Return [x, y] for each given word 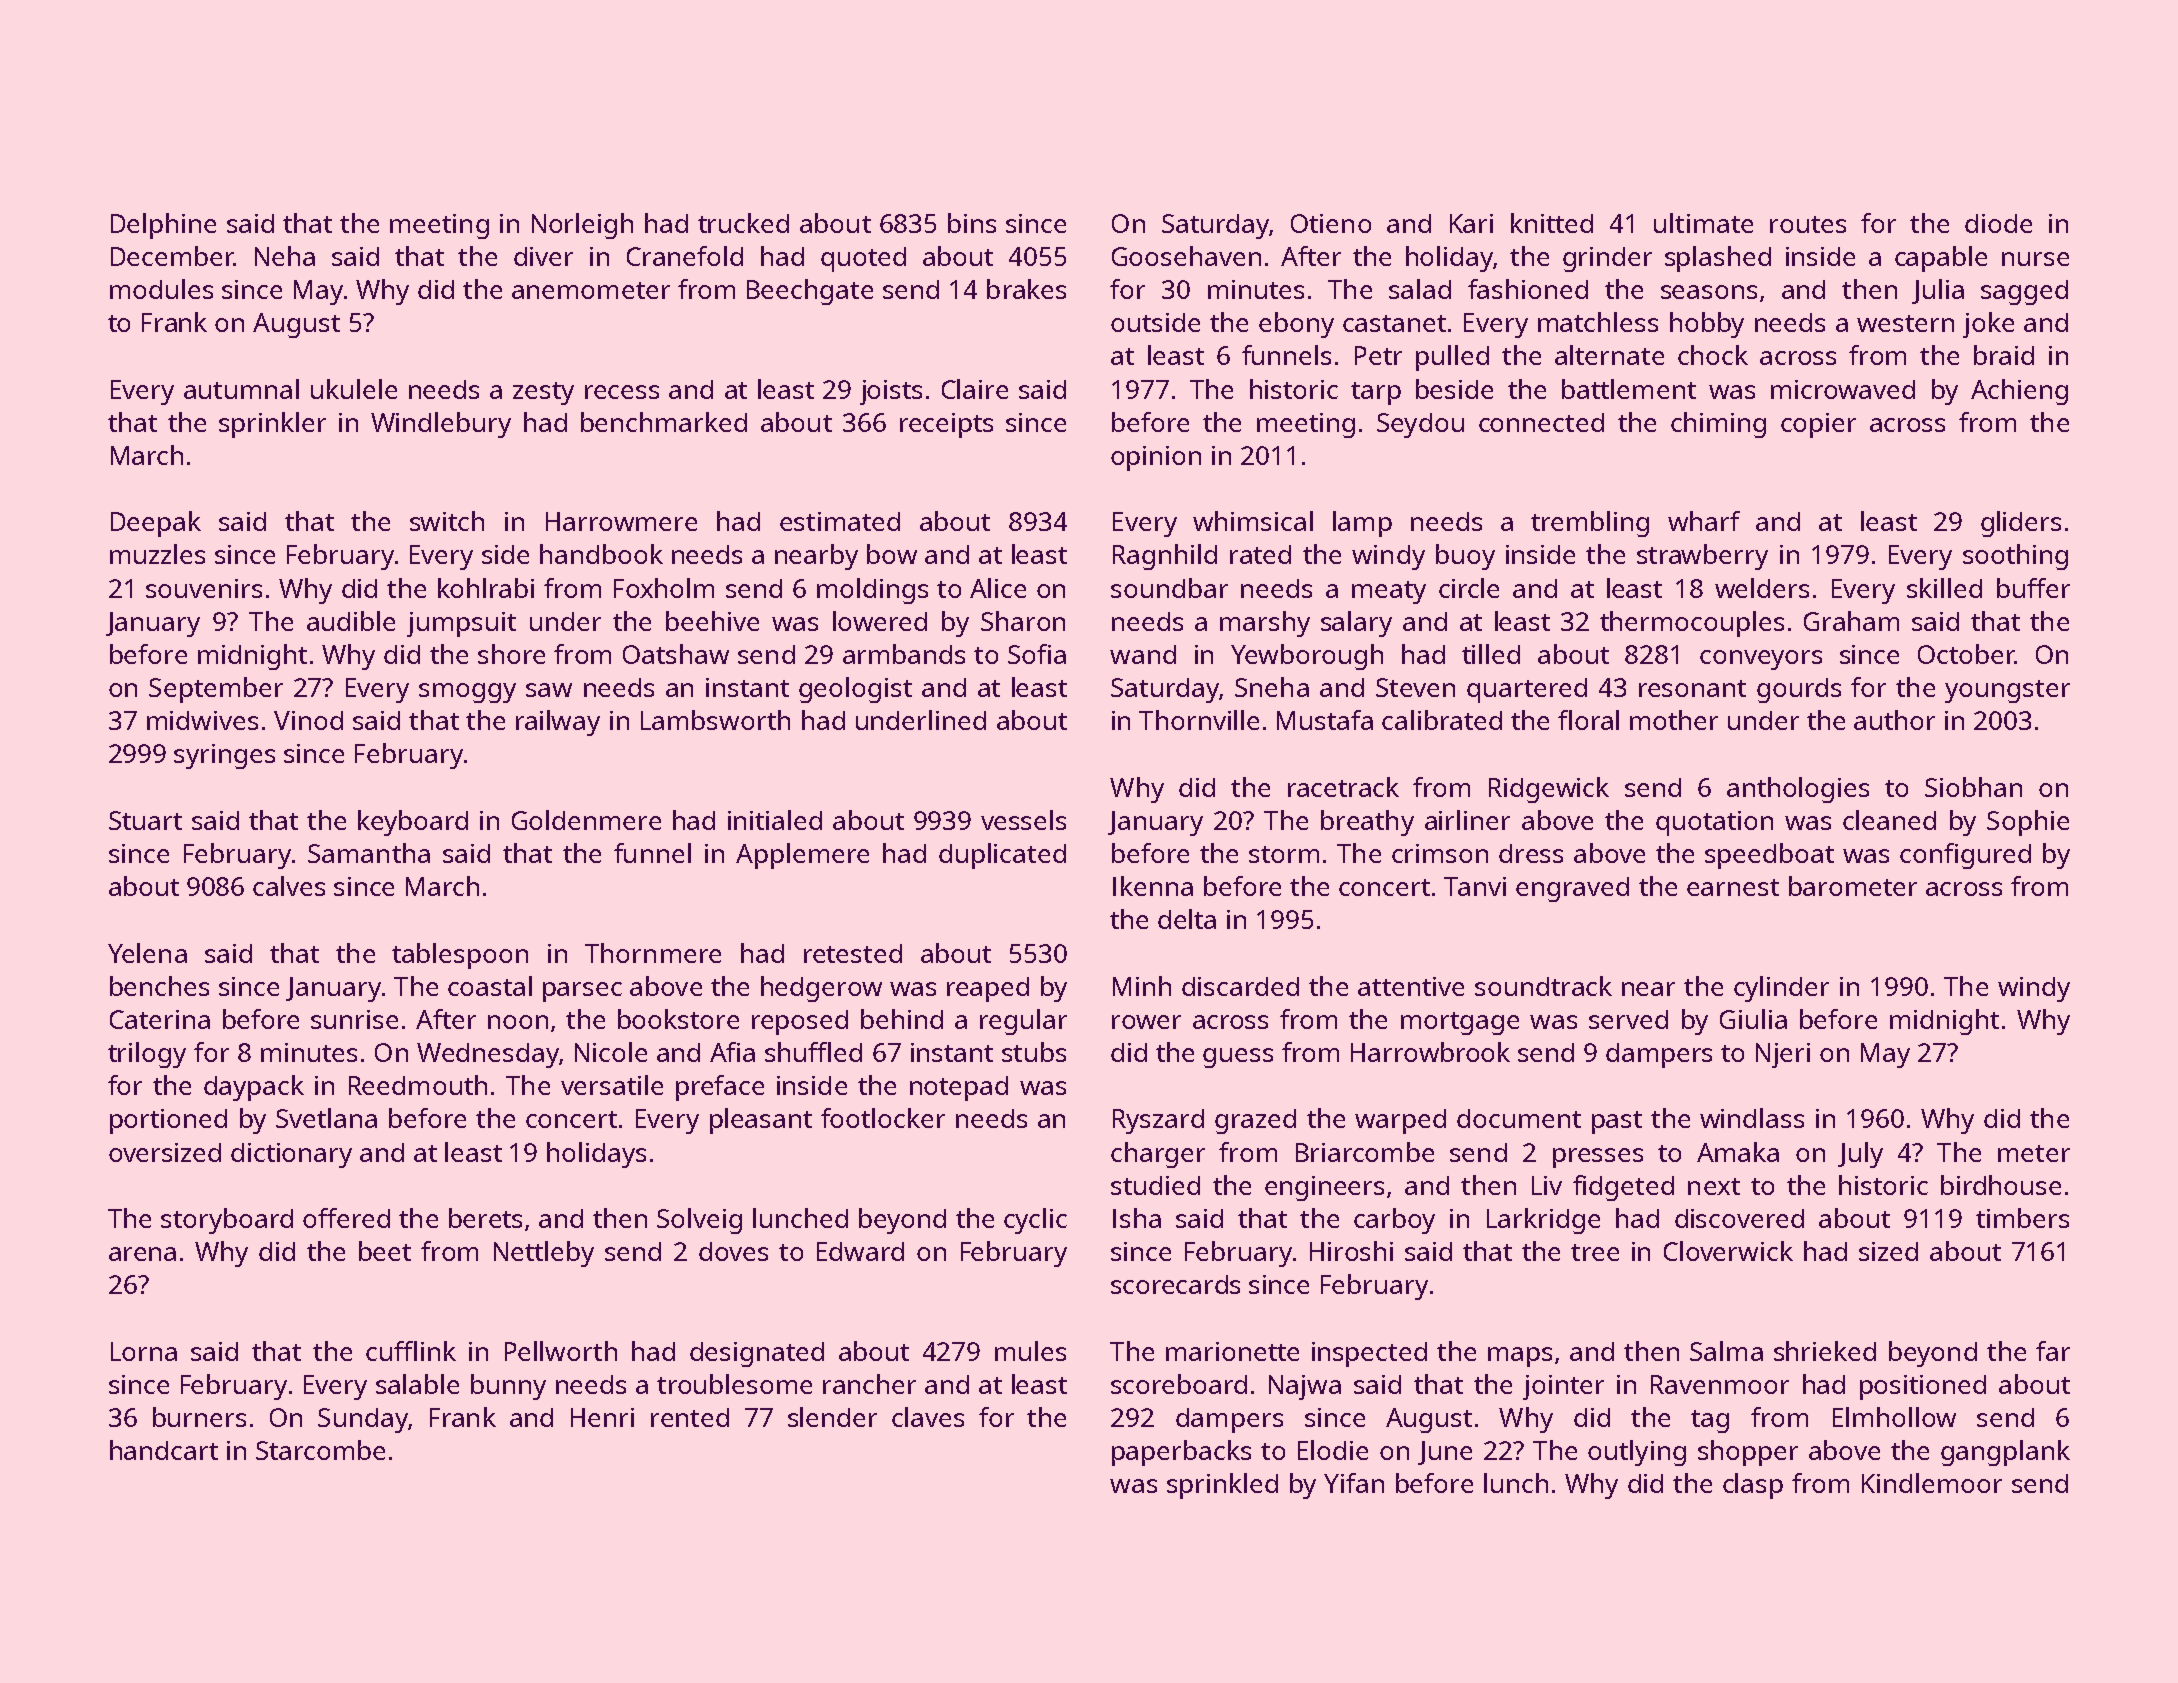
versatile [612, 1085]
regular [1023, 1022]
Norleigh [582, 226]
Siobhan [1973, 787]
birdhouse [2001, 1185]
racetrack [1343, 787]
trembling [1590, 524]
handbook [601, 554]
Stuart [145, 820]
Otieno [1331, 223]
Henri [602, 1417]
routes [1808, 224]
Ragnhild [1165, 557]
